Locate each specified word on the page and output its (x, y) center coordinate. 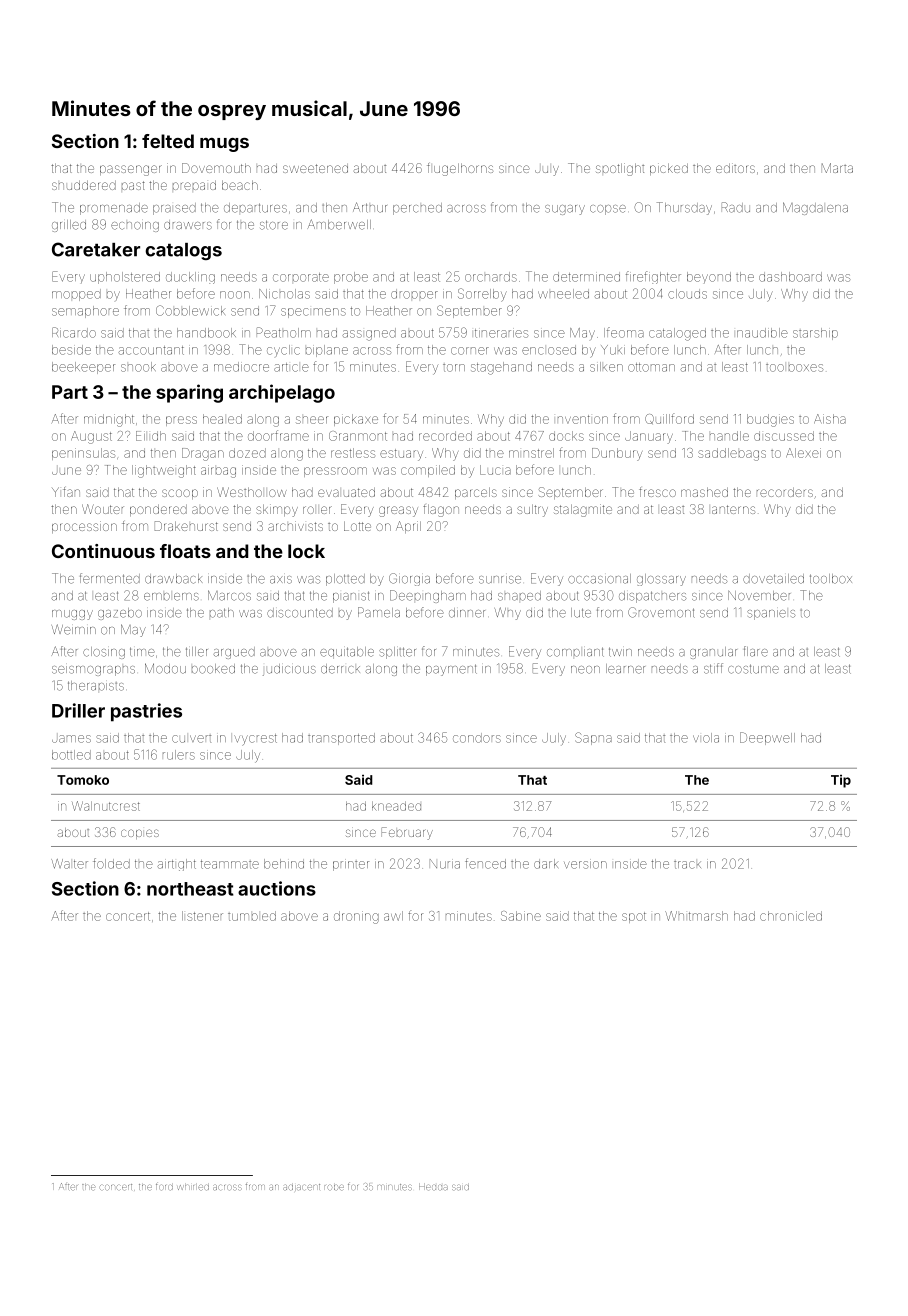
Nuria (445, 864)
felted (168, 141)
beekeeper (83, 368)
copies (140, 834)
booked (213, 669)
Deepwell (767, 738)
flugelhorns (460, 169)
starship (815, 334)
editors (735, 168)
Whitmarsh (696, 916)
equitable (347, 653)
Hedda (433, 1187)
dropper (414, 294)
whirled (193, 1187)
